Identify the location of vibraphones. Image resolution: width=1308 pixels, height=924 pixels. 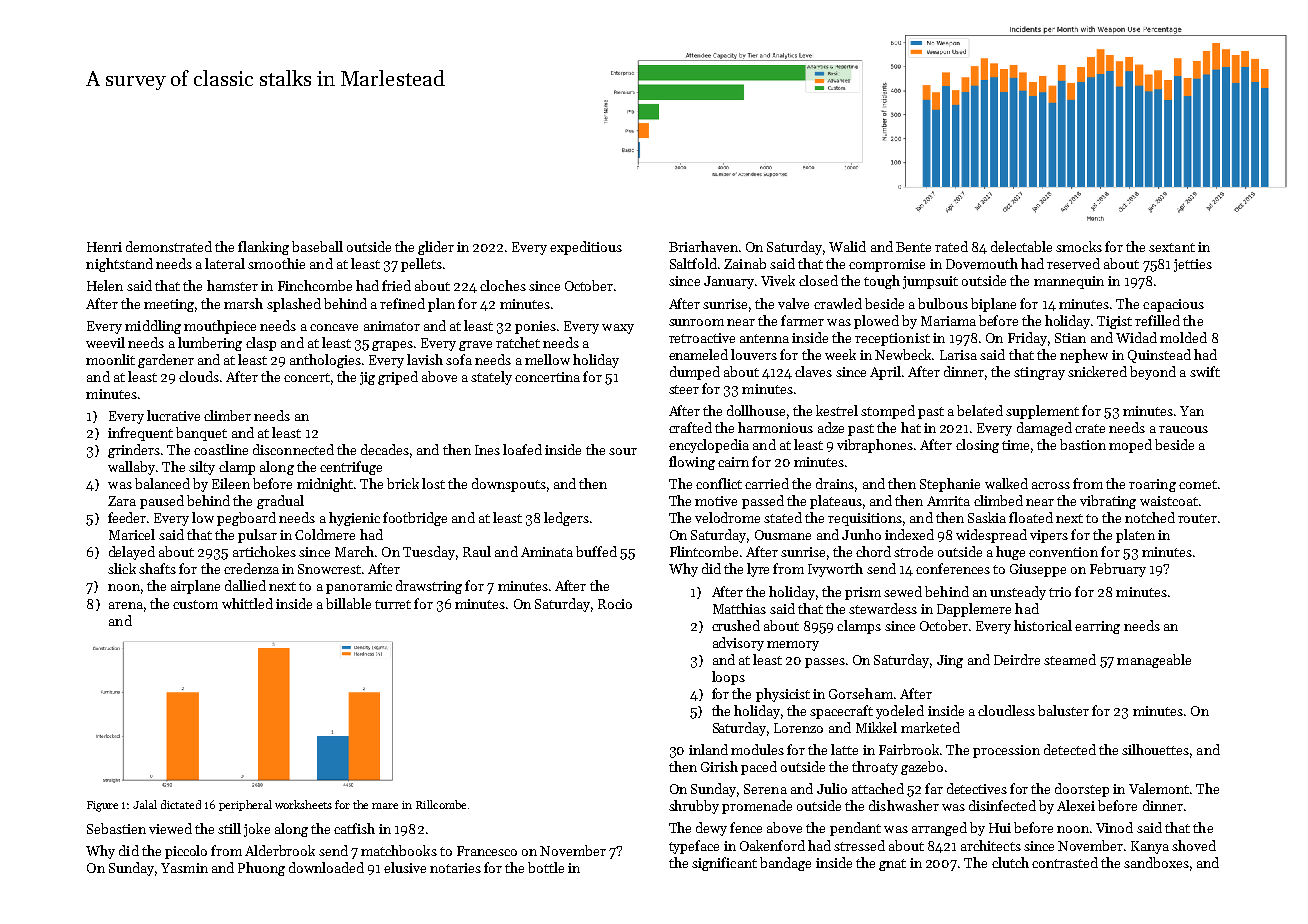
(875, 446).
